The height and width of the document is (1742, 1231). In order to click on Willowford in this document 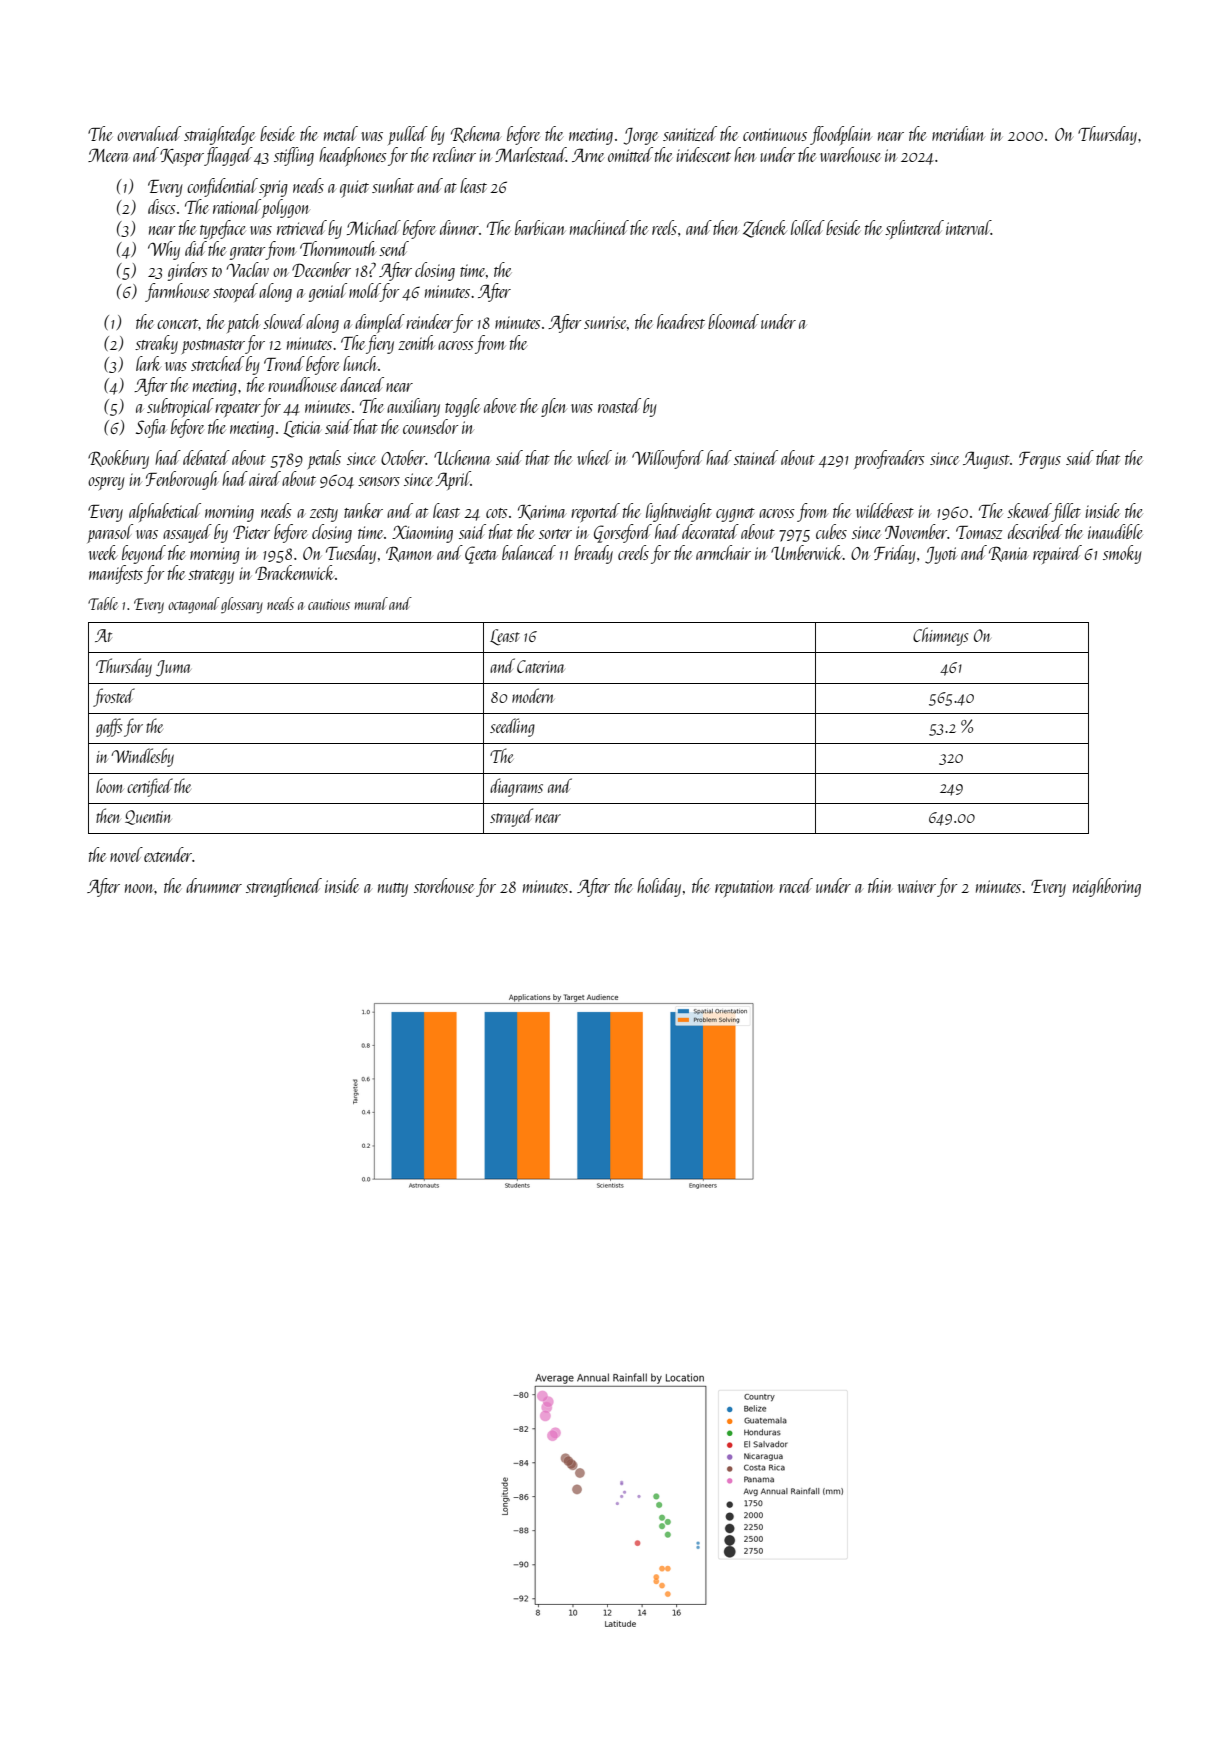, I will do `click(668, 459)`.
